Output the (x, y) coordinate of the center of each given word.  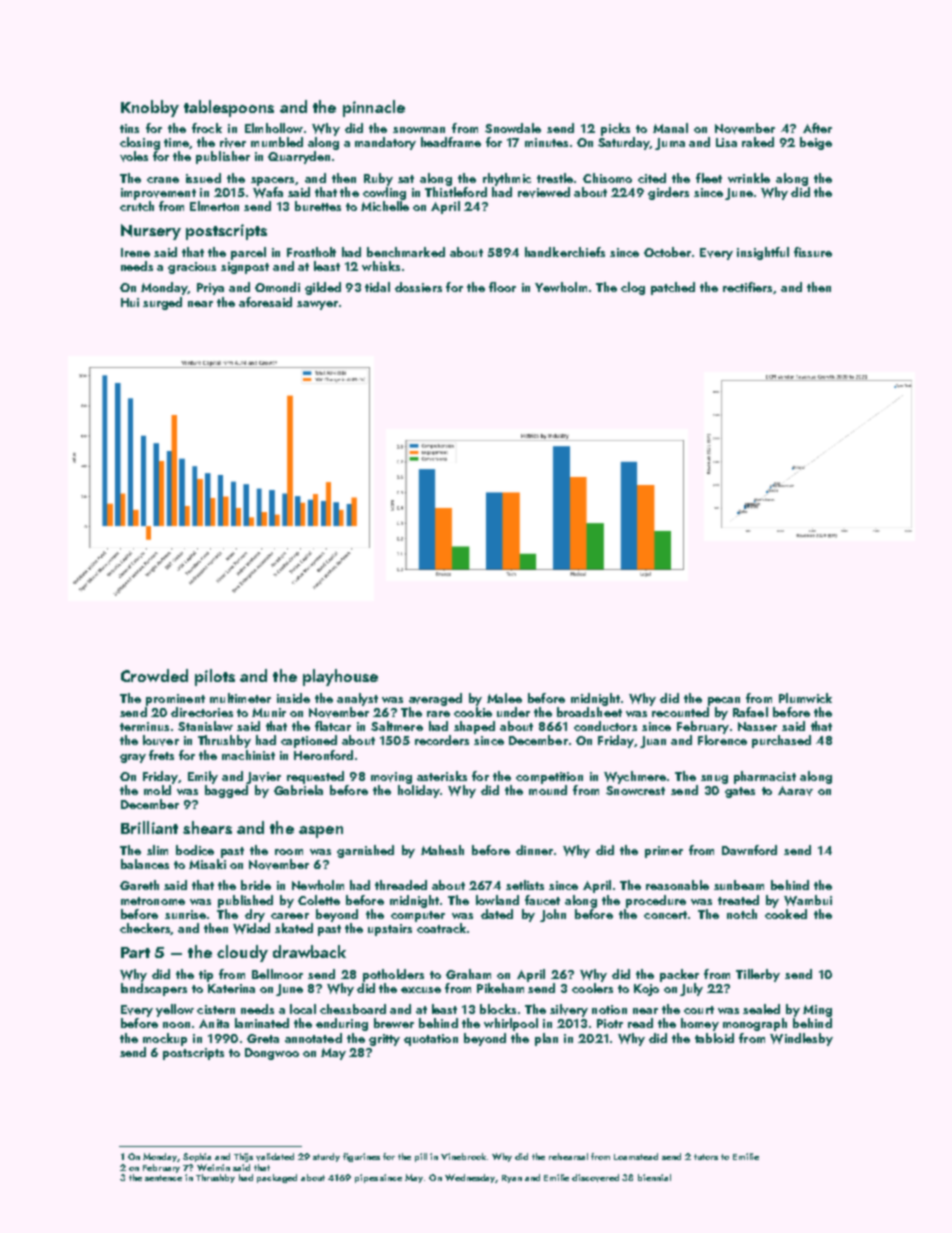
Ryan (512, 1179)
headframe (451, 142)
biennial (654, 1177)
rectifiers (747, 287)
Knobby (150, 108)
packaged (277, 1178)
